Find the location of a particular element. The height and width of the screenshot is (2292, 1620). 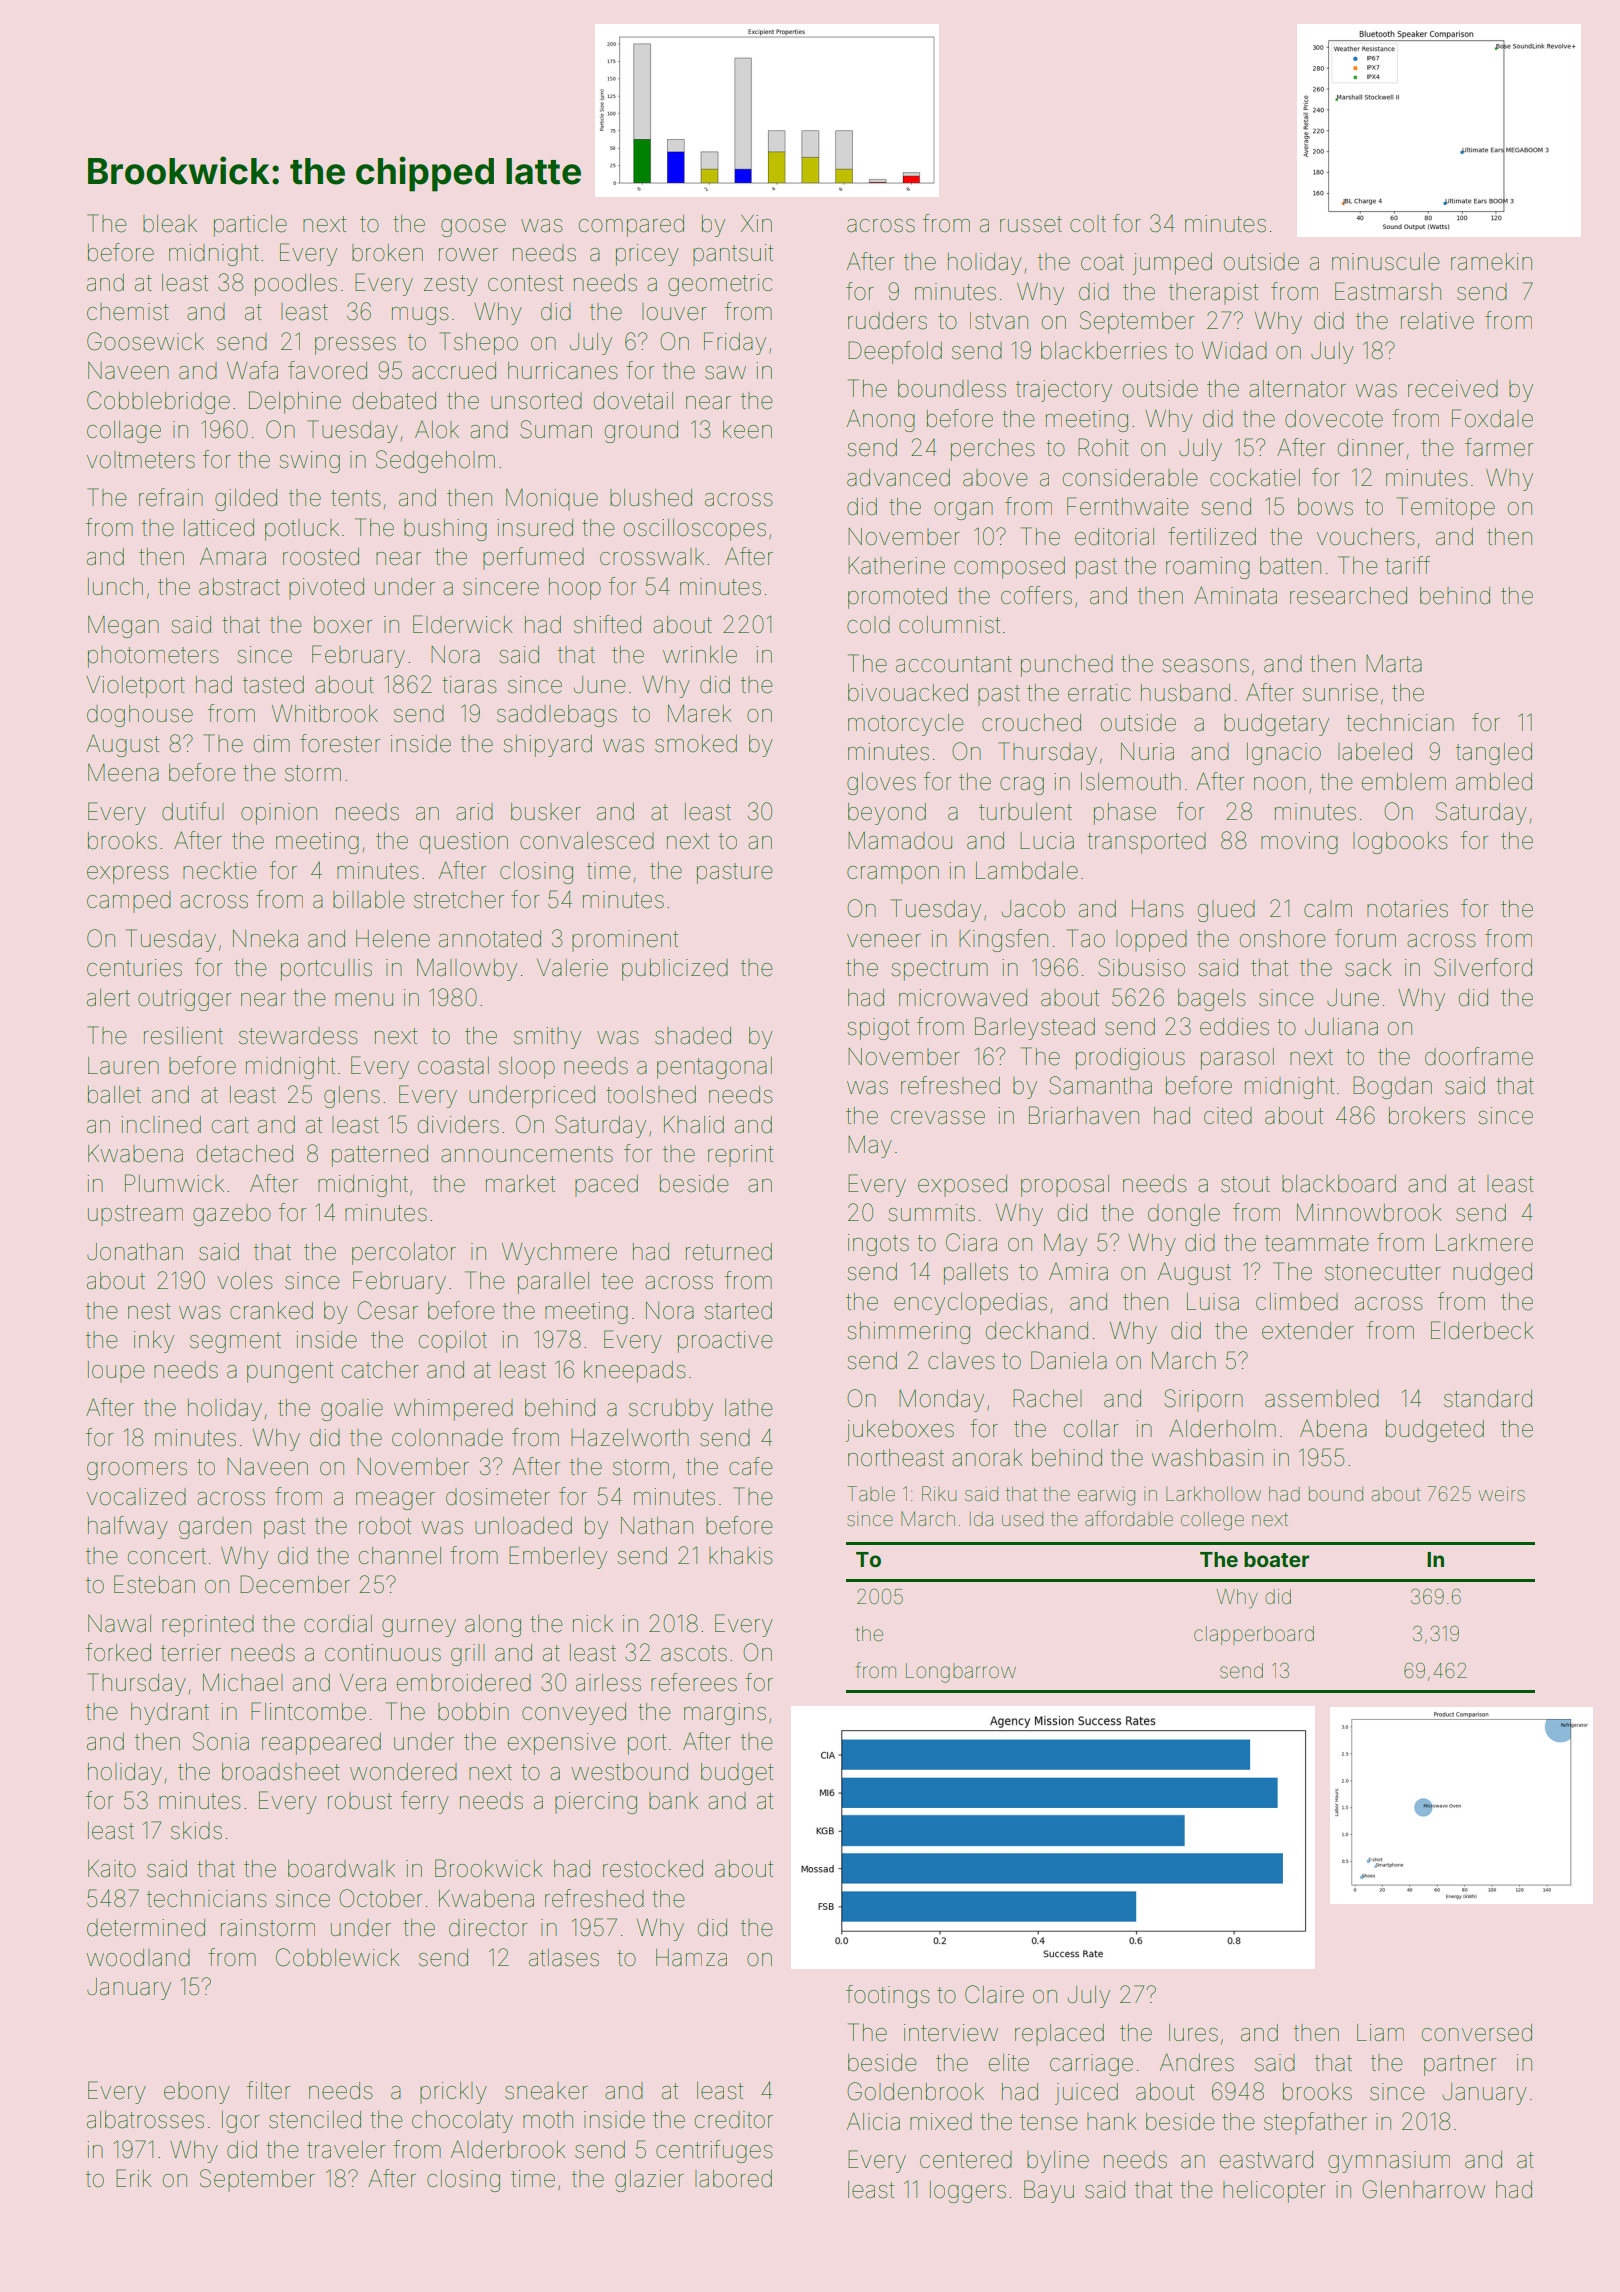

coastal is located at coordinates (453, 1066).
